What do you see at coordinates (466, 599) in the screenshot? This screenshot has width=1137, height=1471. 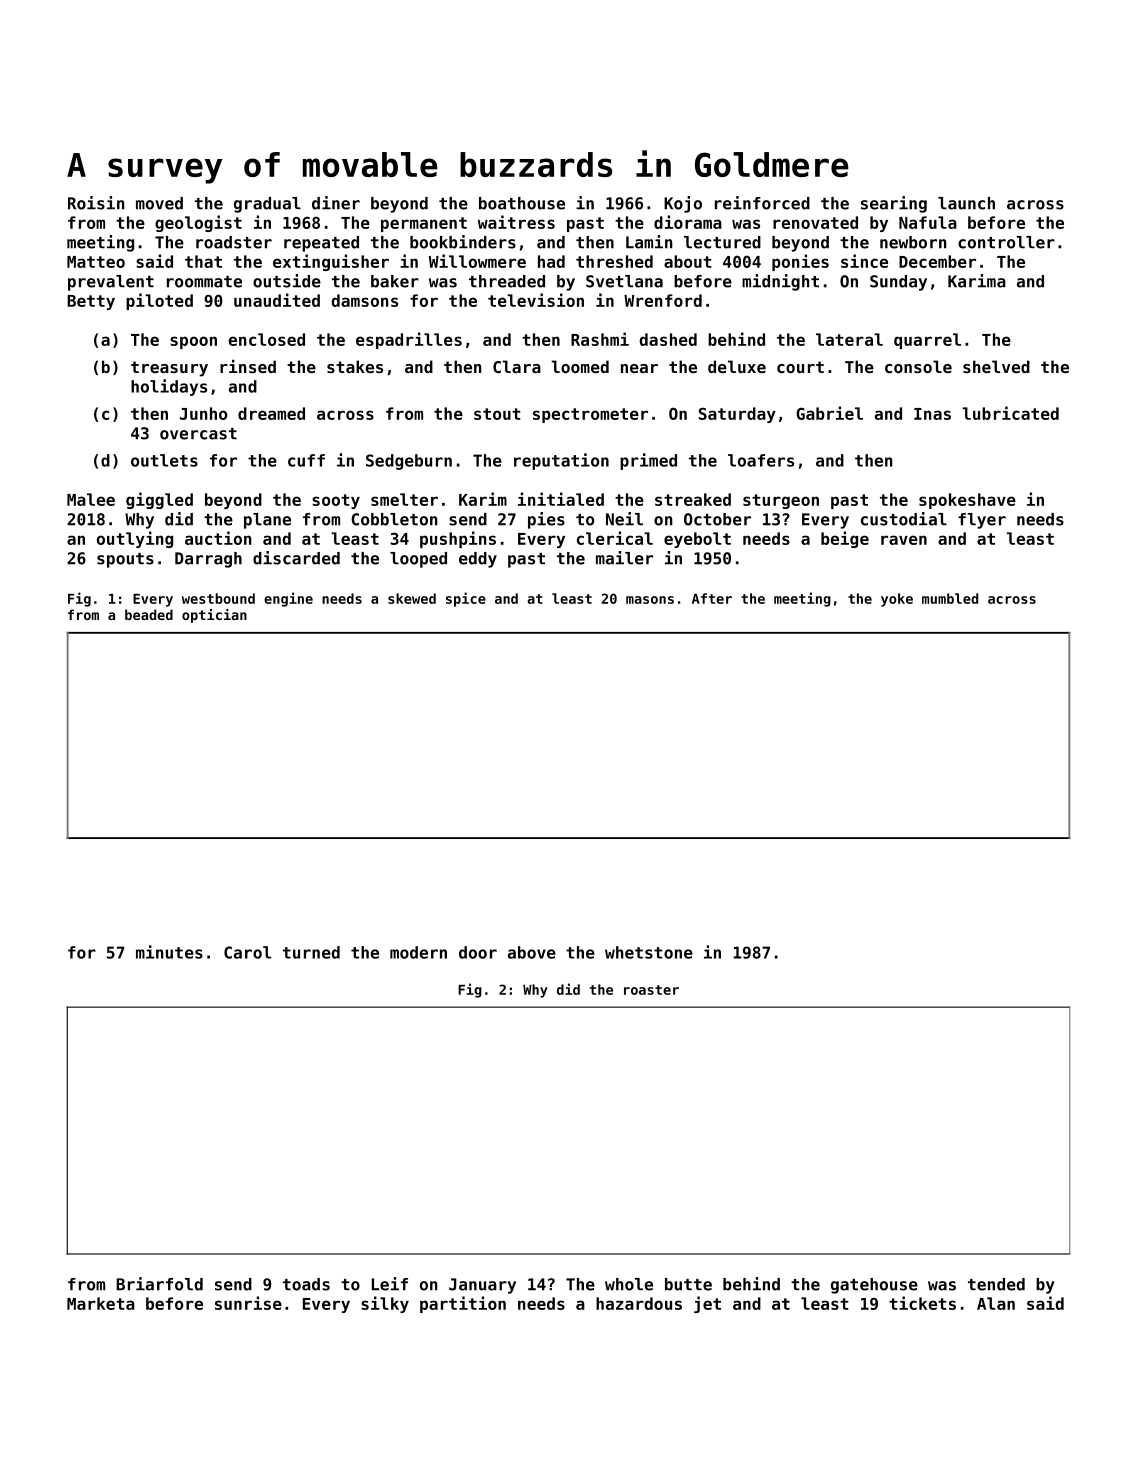 I see `spice` at bounding box center [466, 599].
